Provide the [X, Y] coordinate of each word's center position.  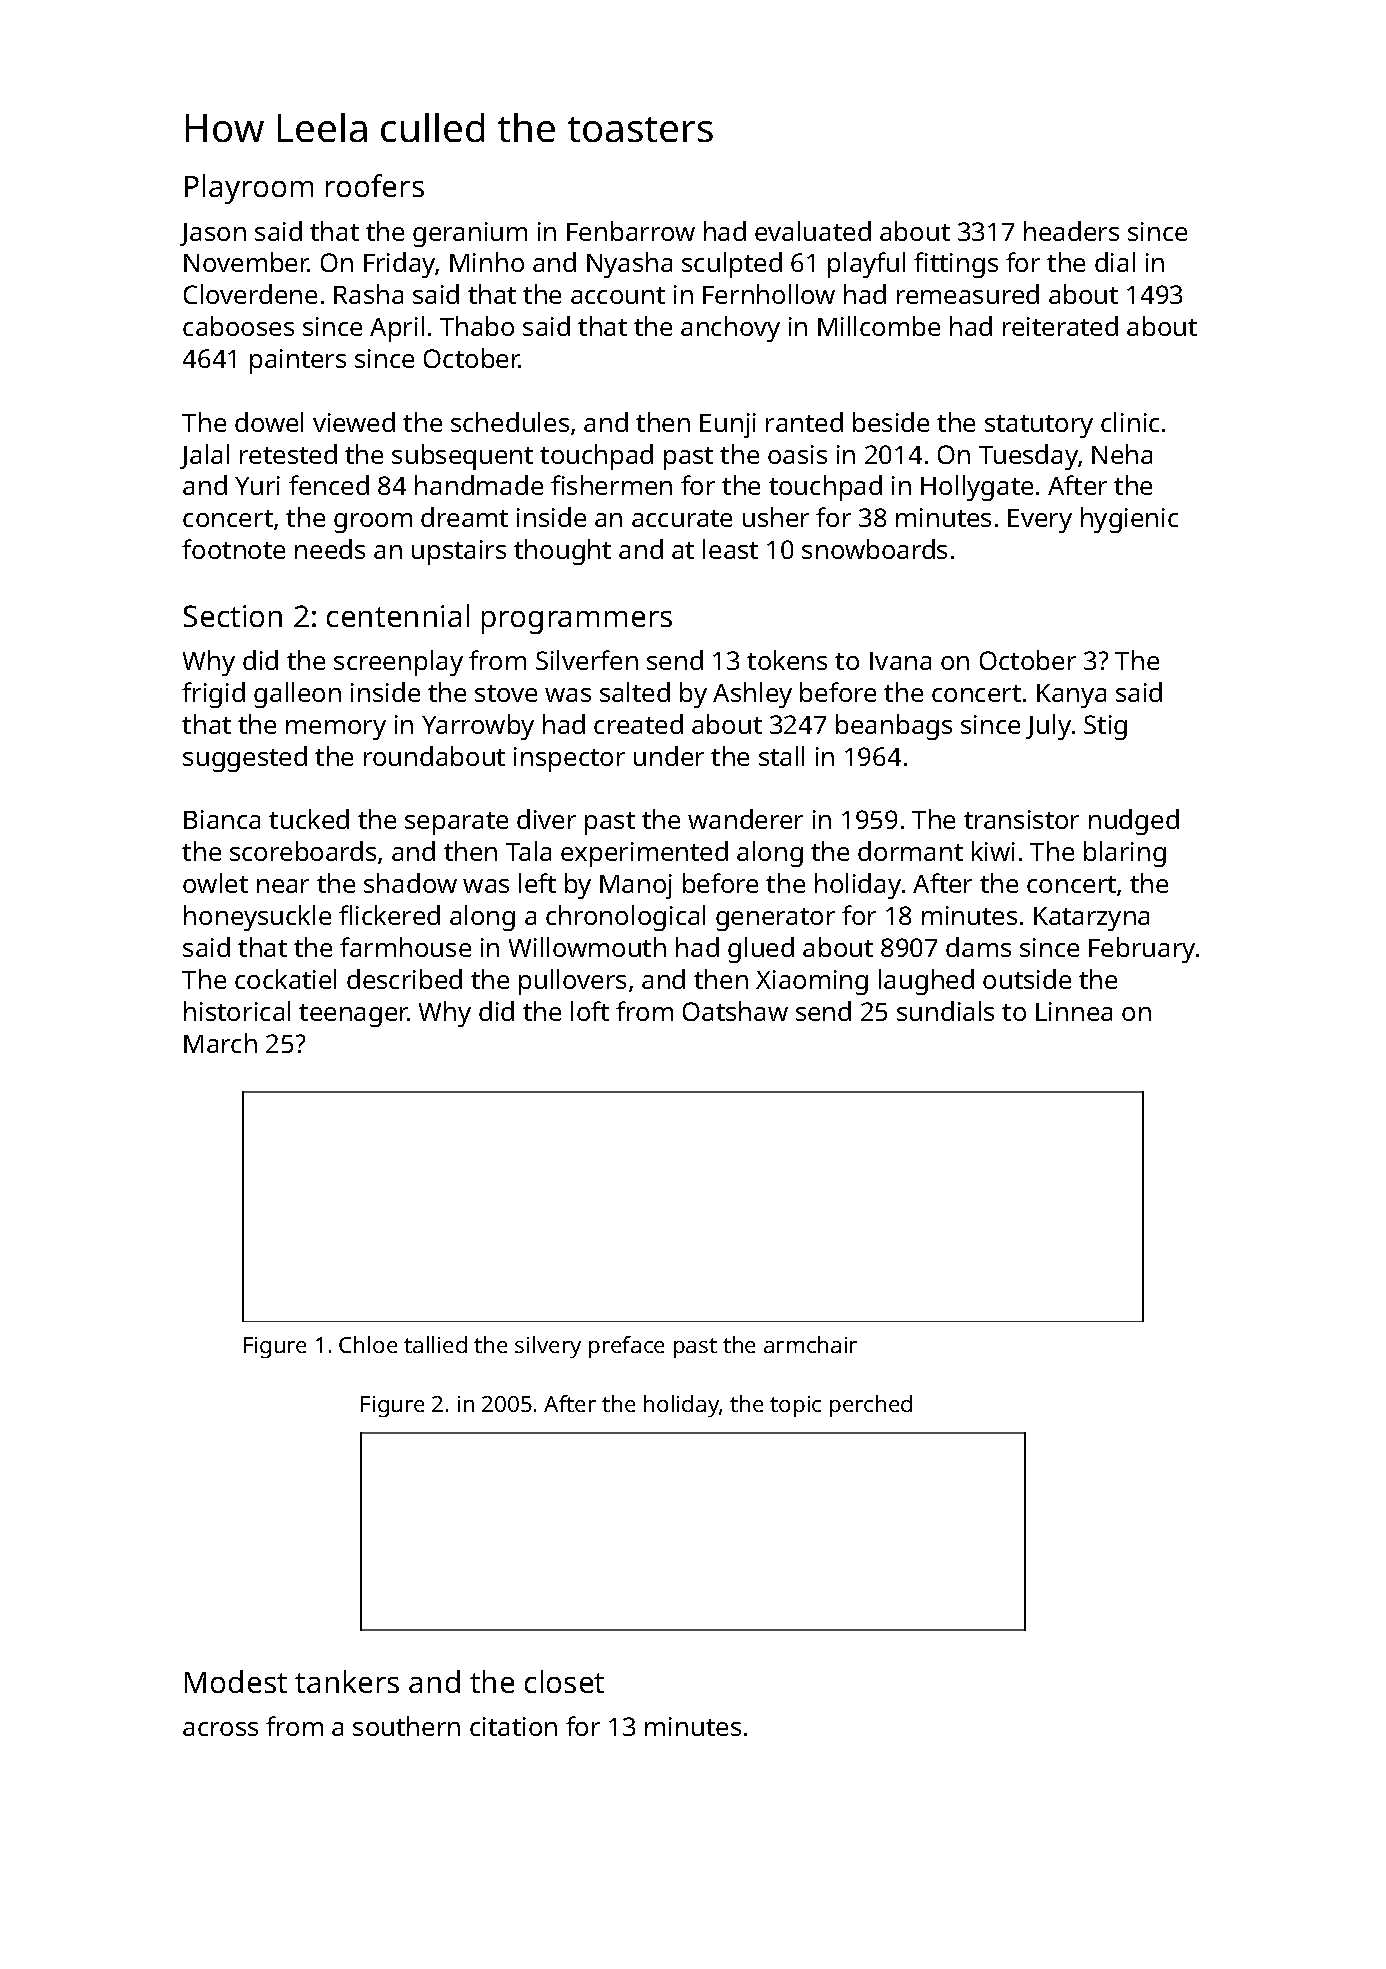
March [220, 1043]
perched [871, 1406]
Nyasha [629, 265]
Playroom [249, 189]
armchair [810, 1344]
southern [406, 1726]
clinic [1130, 422]
